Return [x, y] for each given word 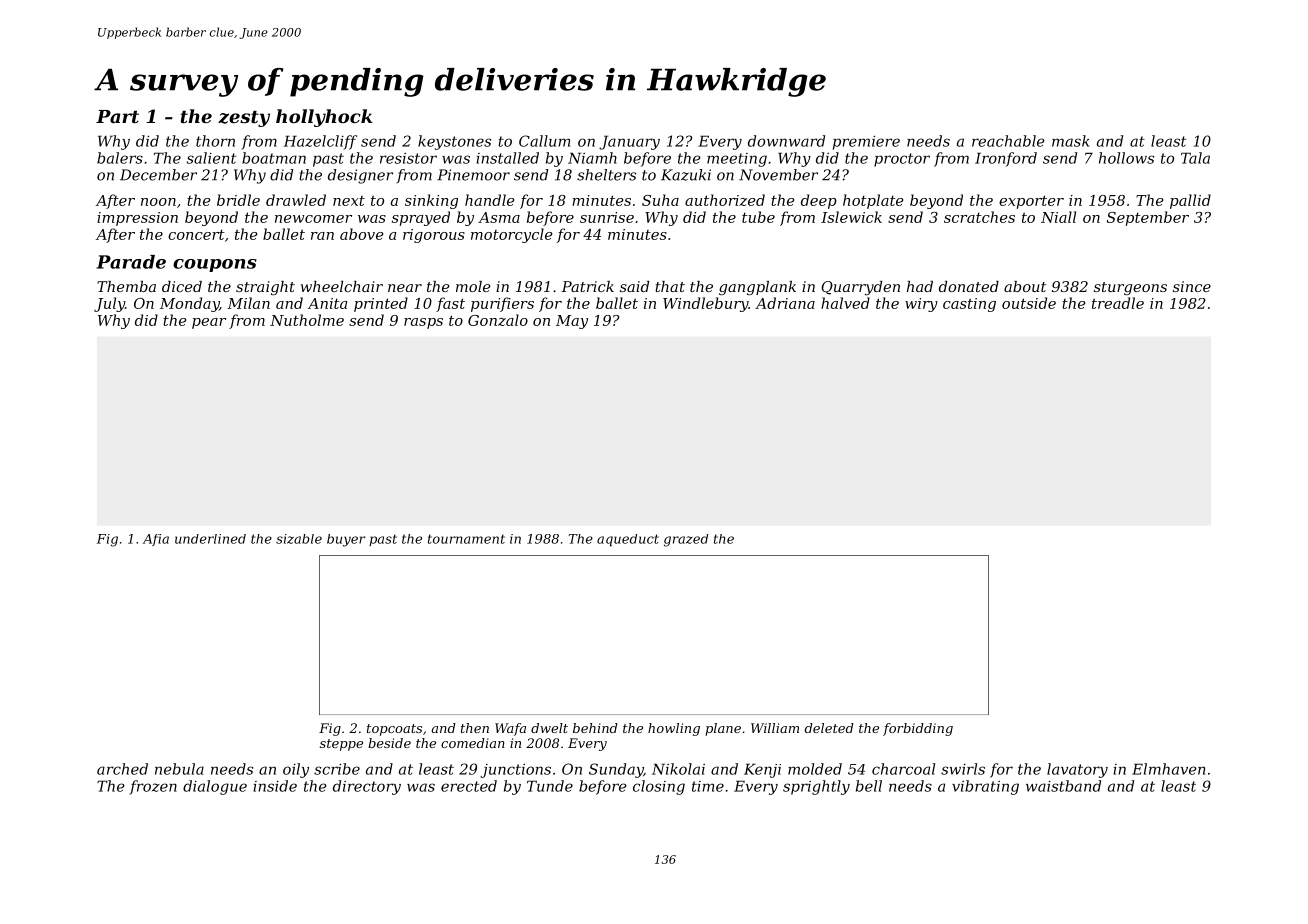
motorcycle [511, 235]
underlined [210, 539]
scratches [979, 217]
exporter [1031, 202]
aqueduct [628, 540]
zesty [244, 119]
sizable [299, 539]
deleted [829, 728]
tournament [466, 539]
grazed [686, 540]
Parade [131, 262]
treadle [1118, 303]
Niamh [592, 158]
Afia [156, 540]
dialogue [215, 787]
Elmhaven [1168, 769]
